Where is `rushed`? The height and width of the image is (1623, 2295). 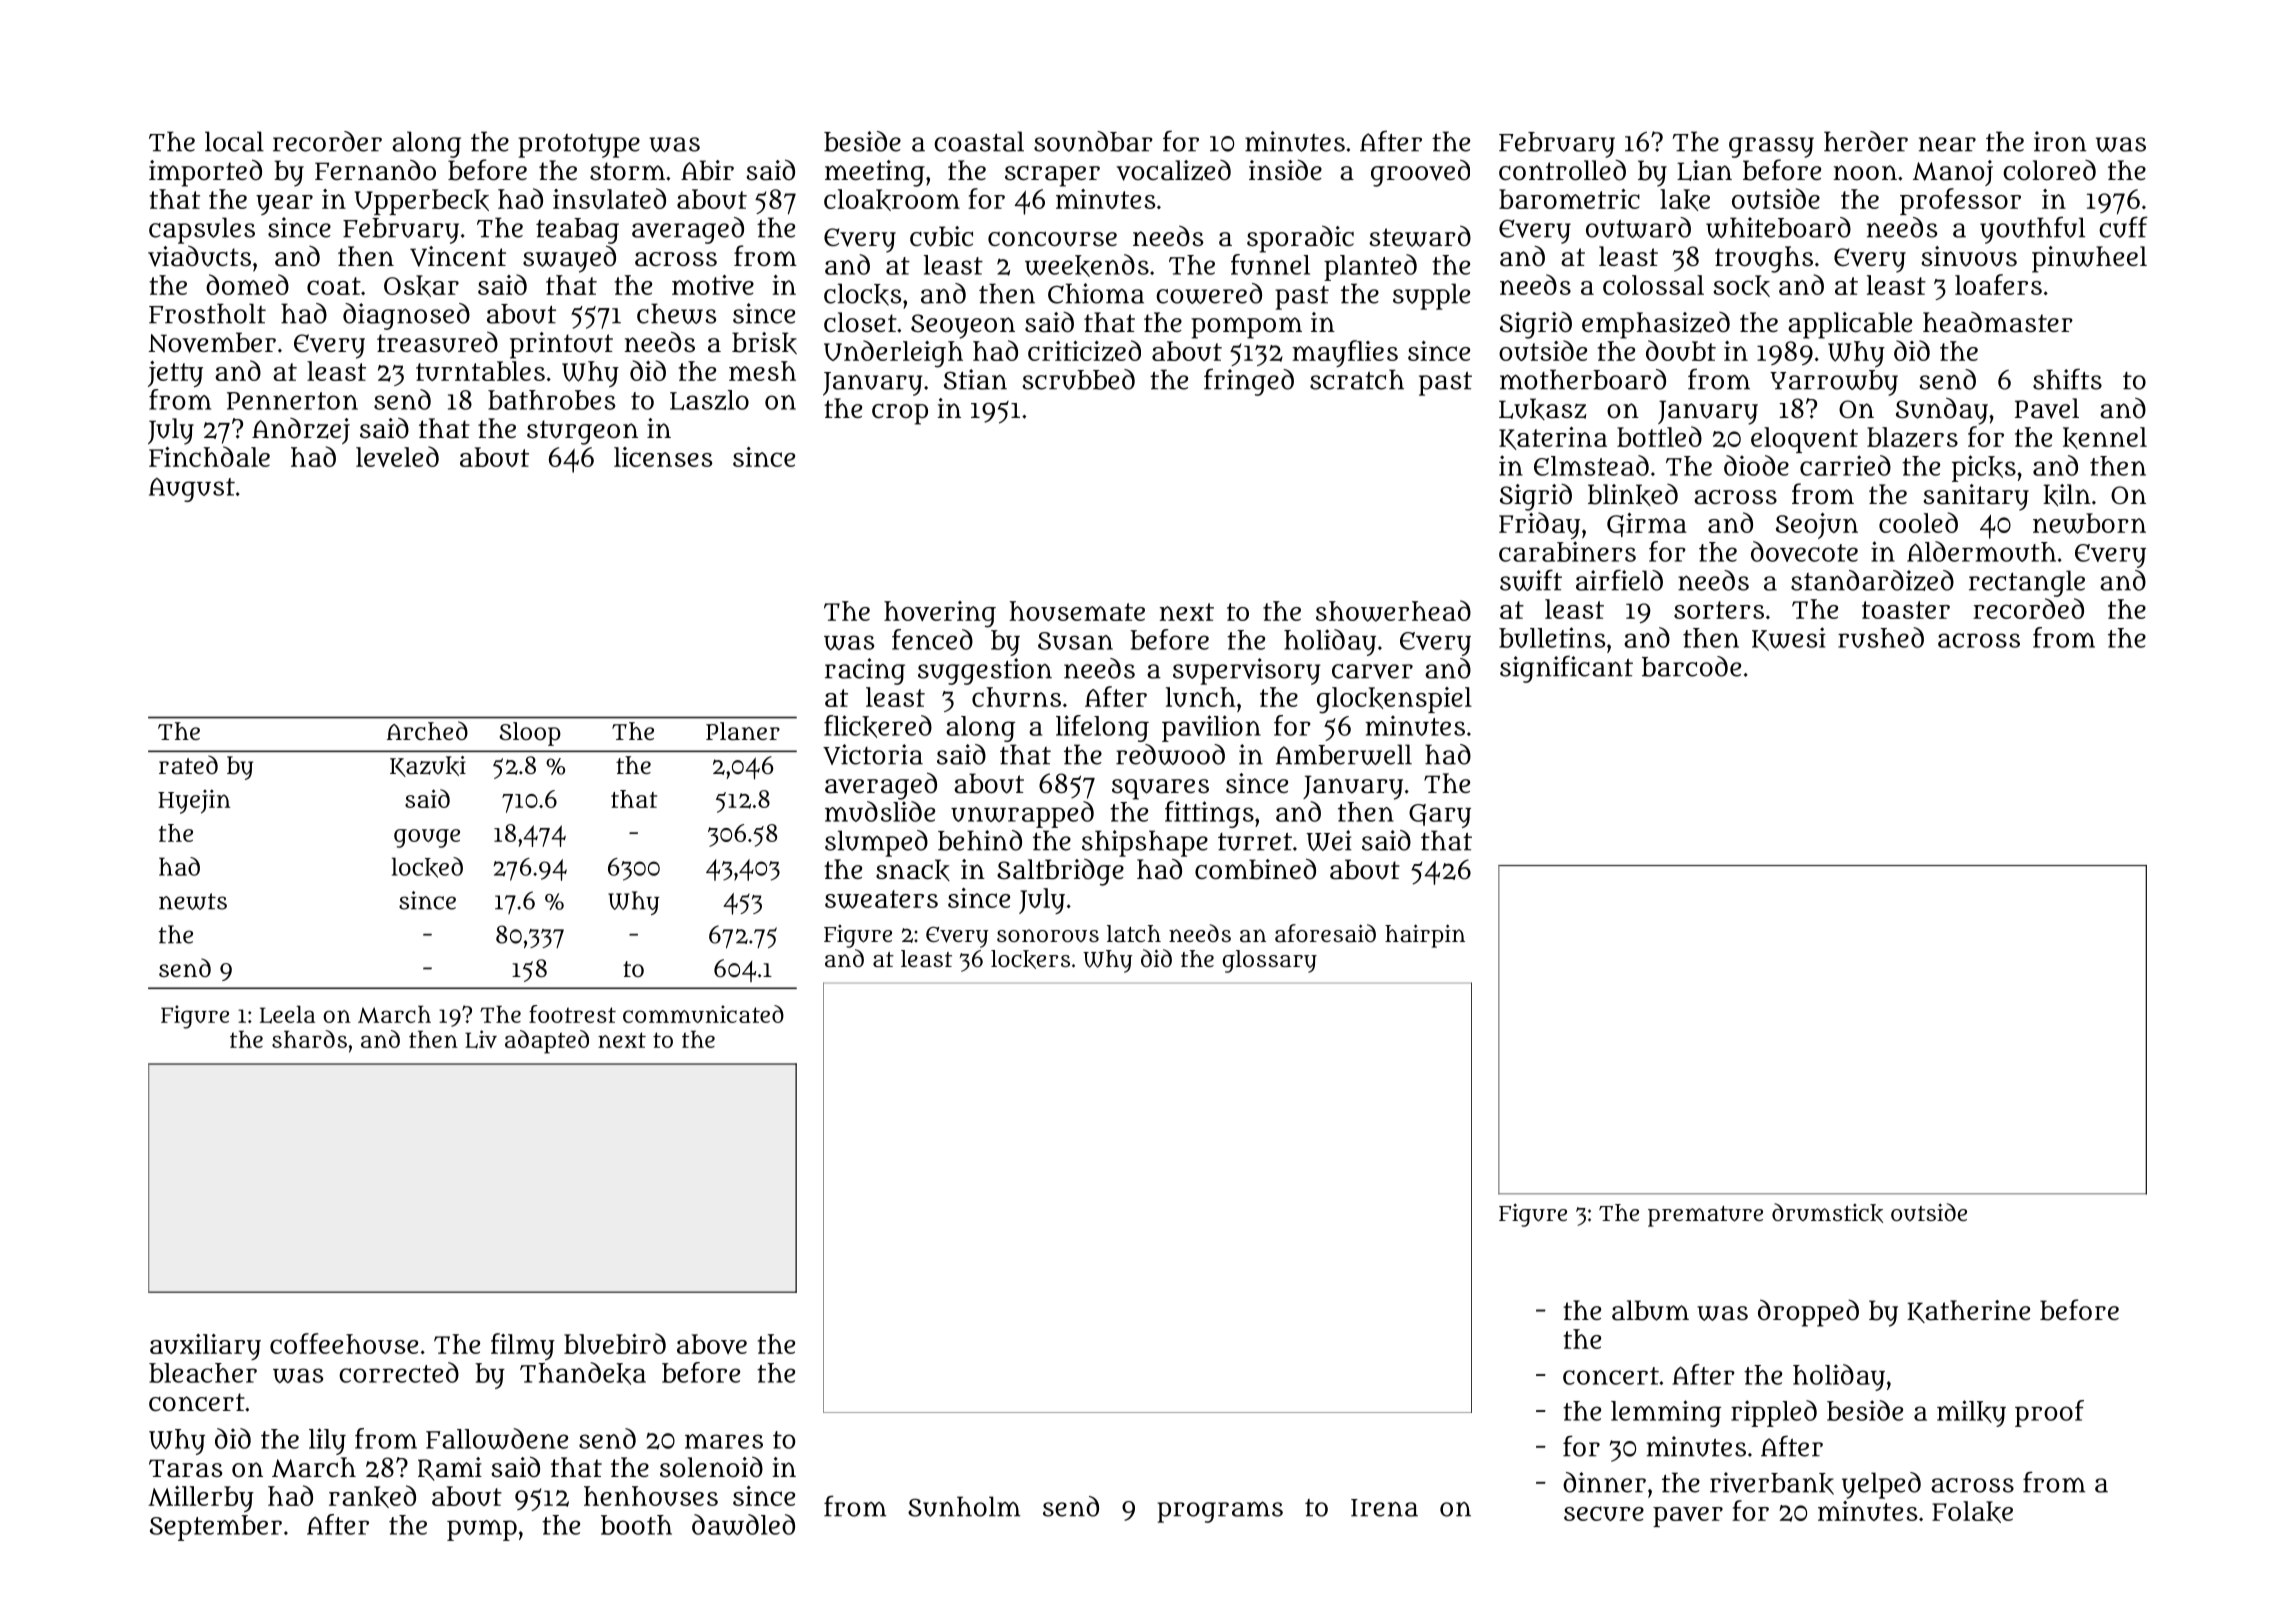
rushed is located at coordinates (1881, 637).
